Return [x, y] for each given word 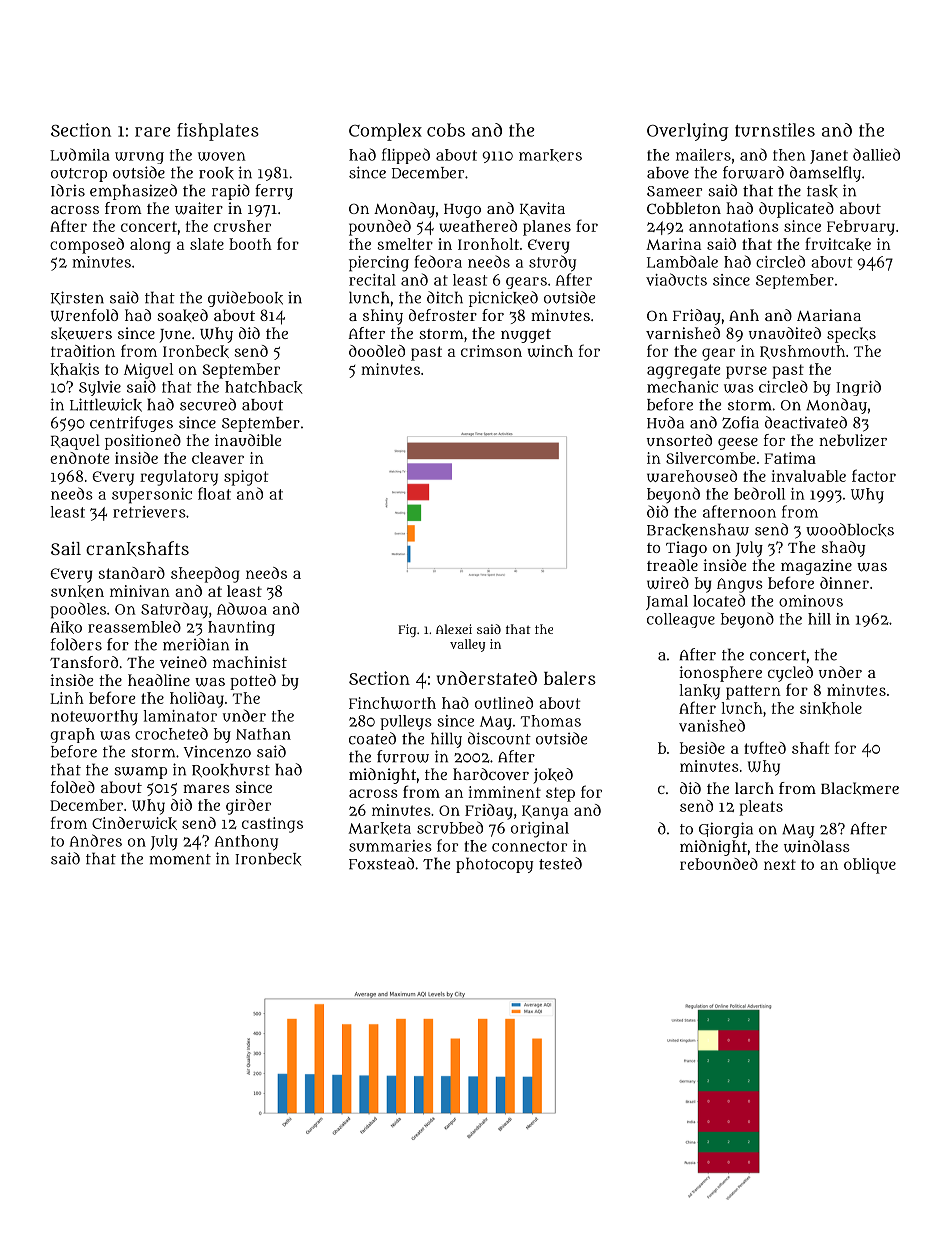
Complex [385, 132]
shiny [383, 317]
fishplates [218, 132]
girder [248, 807]
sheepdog [205, 575]
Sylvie [100, 388]
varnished [683, 333]
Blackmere [860, 788]
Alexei [454, 629]
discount [499, 738]
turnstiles [775, 130]
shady [843, 549]
